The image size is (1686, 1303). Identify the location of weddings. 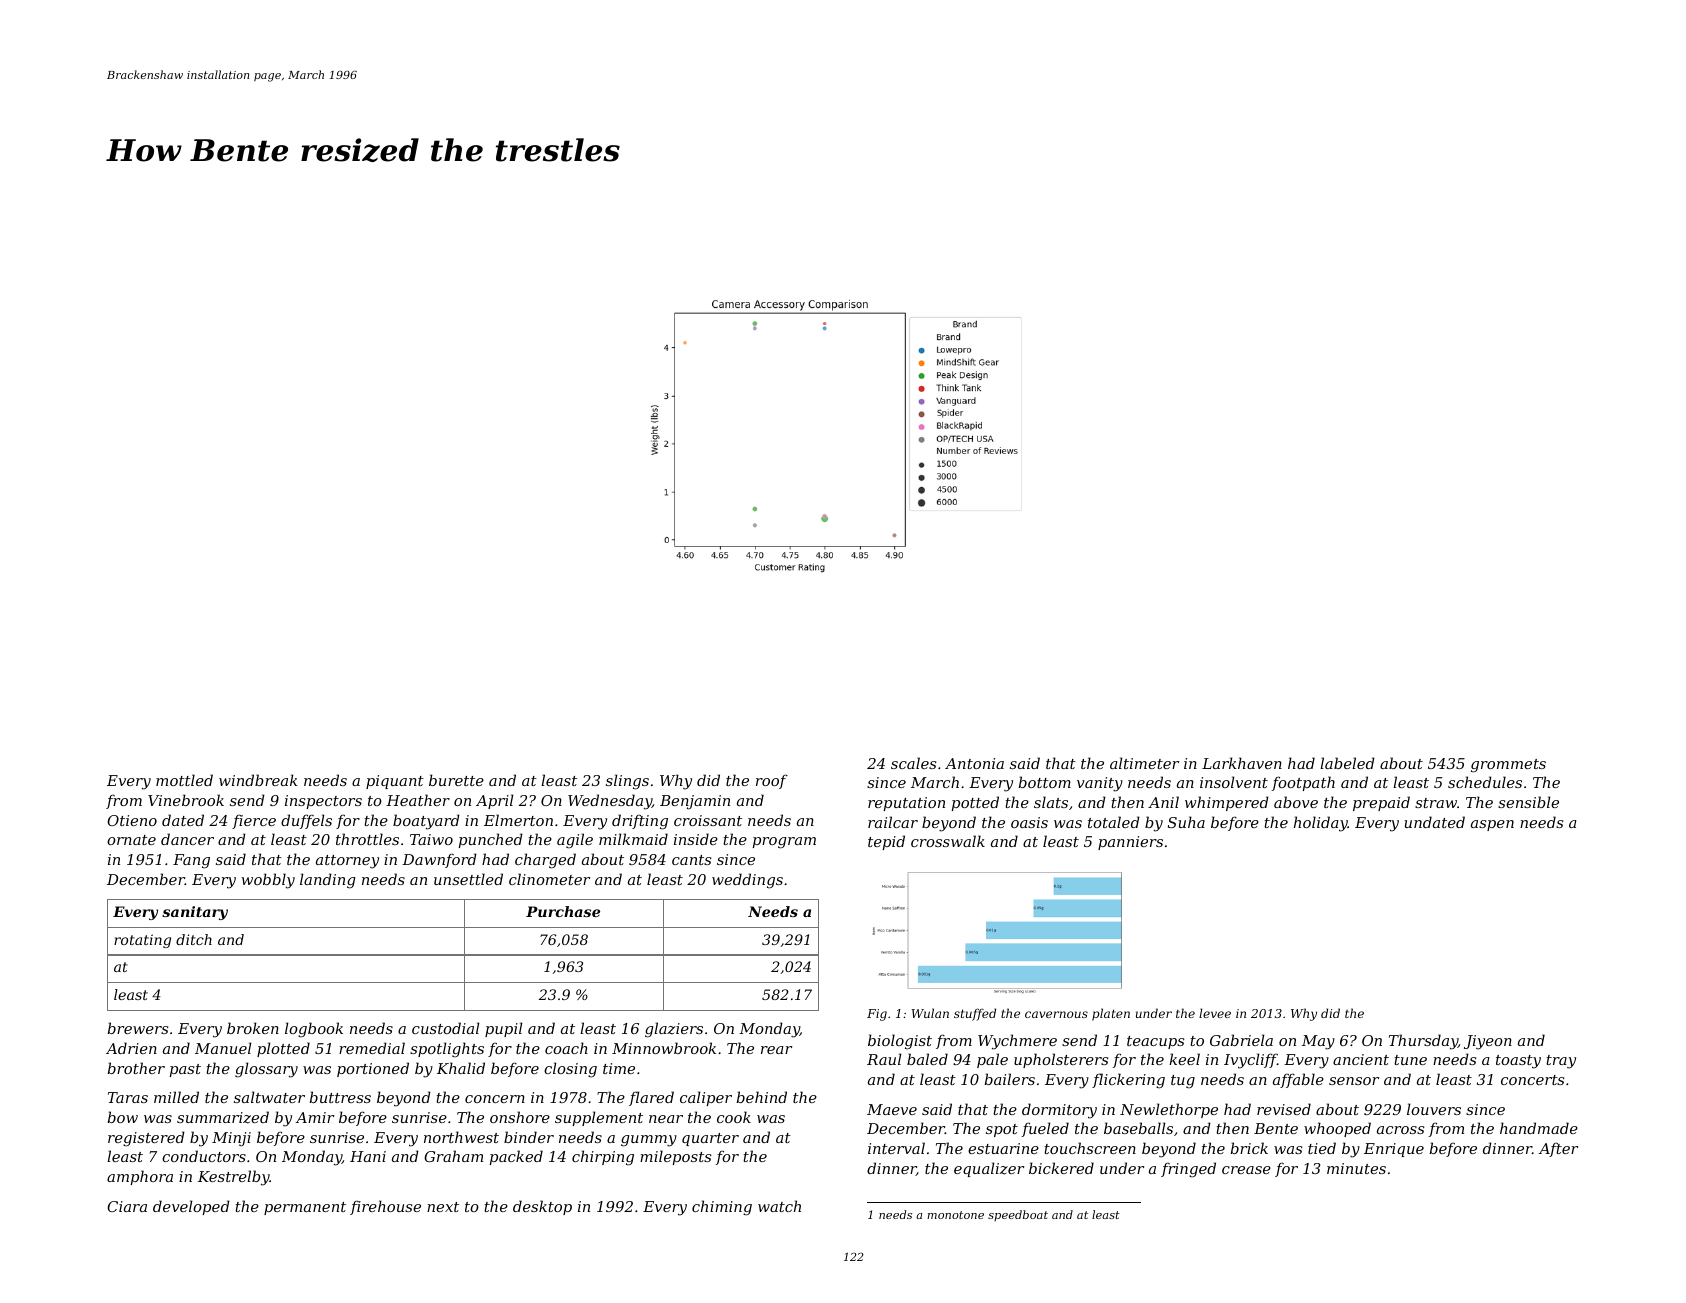
(747, 881).
